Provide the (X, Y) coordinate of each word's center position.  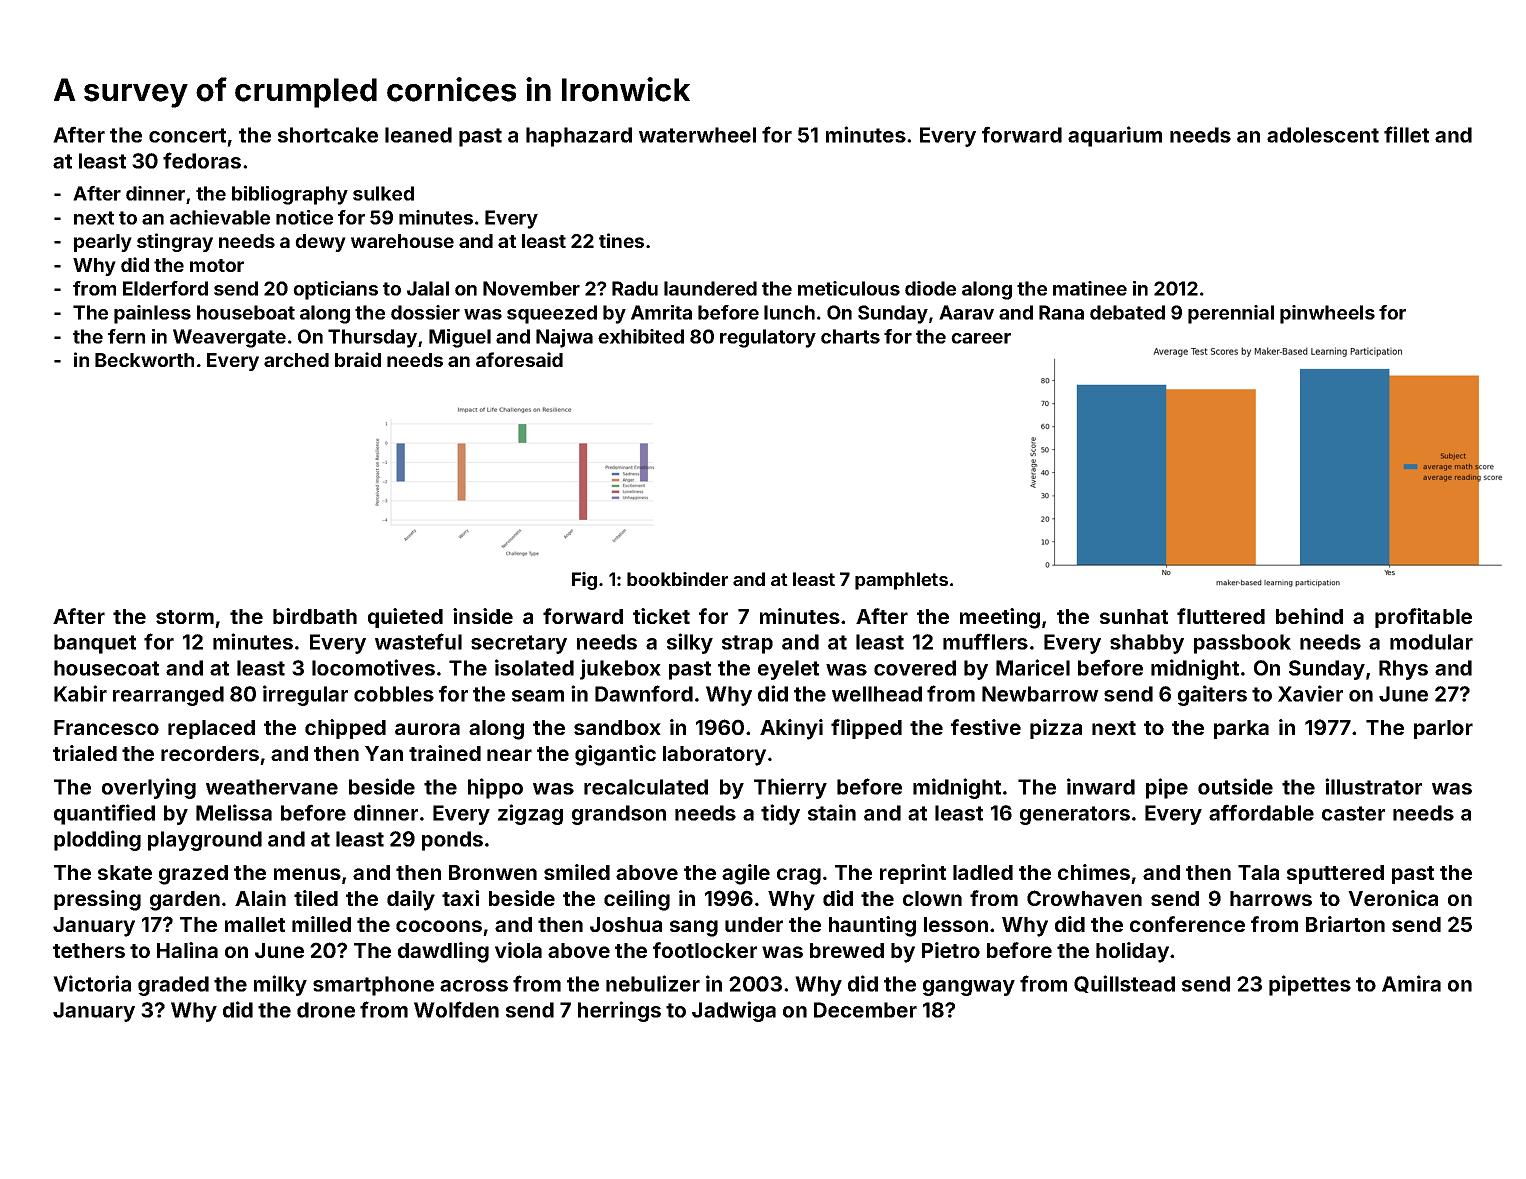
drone (326, 1010)
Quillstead (1124, 984)
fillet (1406, 134)
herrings (619, 1011)
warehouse (402, 241)
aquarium (1115, 136)
